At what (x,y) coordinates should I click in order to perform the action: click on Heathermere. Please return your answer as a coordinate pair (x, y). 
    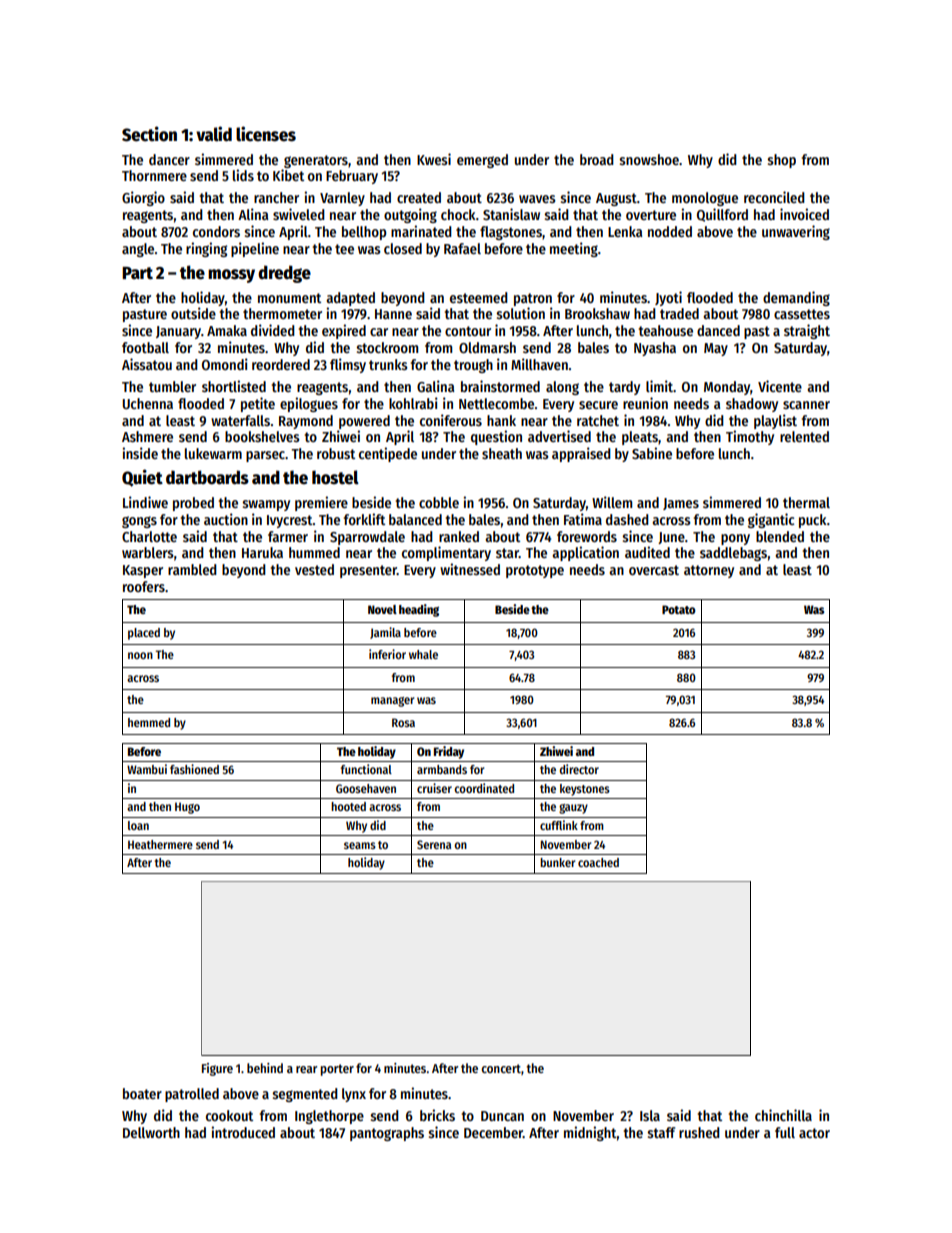
    Looking at the image, I should click on (160, 844).
